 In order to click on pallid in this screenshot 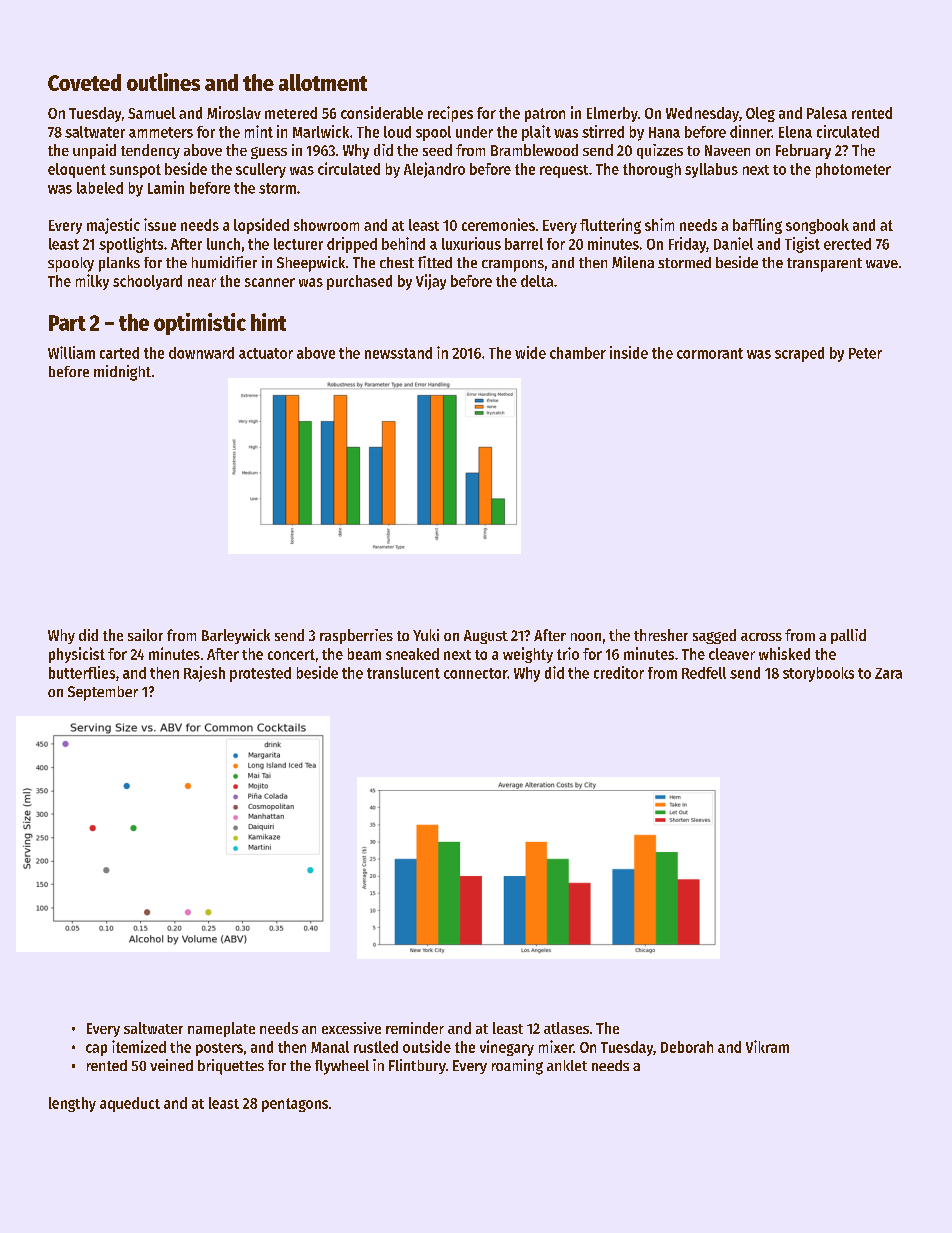, I will do `click(848, 636)`.
